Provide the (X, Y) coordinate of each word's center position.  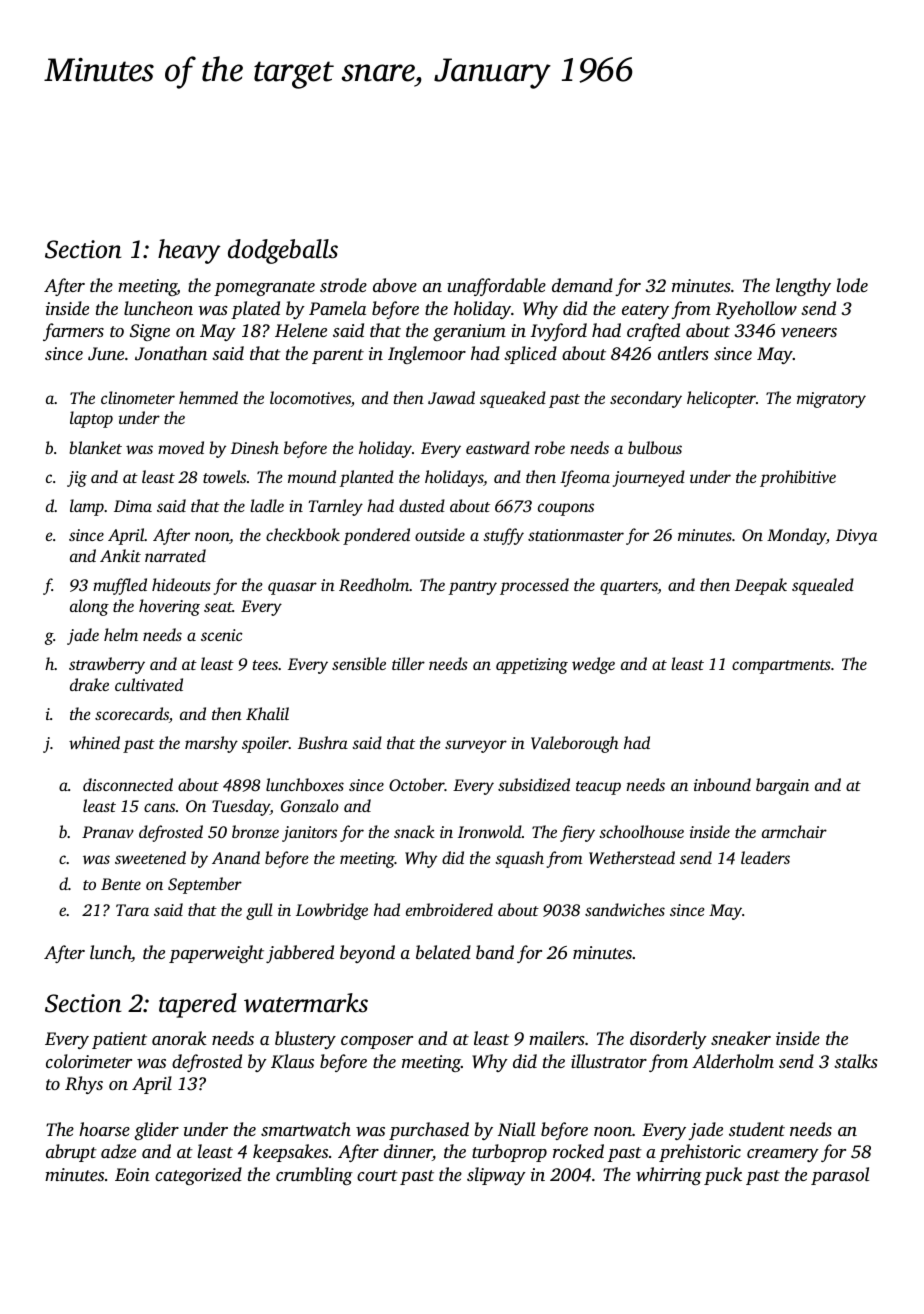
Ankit (120, 555)
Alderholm (733, 1061)
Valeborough (574, 744)
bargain (782, 786)
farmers (73, 332)
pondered (376, 536)
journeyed (649, 478)
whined (94, 742)
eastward (498, 447)
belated (443, 952)
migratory (831, 400)
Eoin (132, 1174)
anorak (179, 1038)
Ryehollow (756, 310)
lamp (87, 507)
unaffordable (496, 287)
